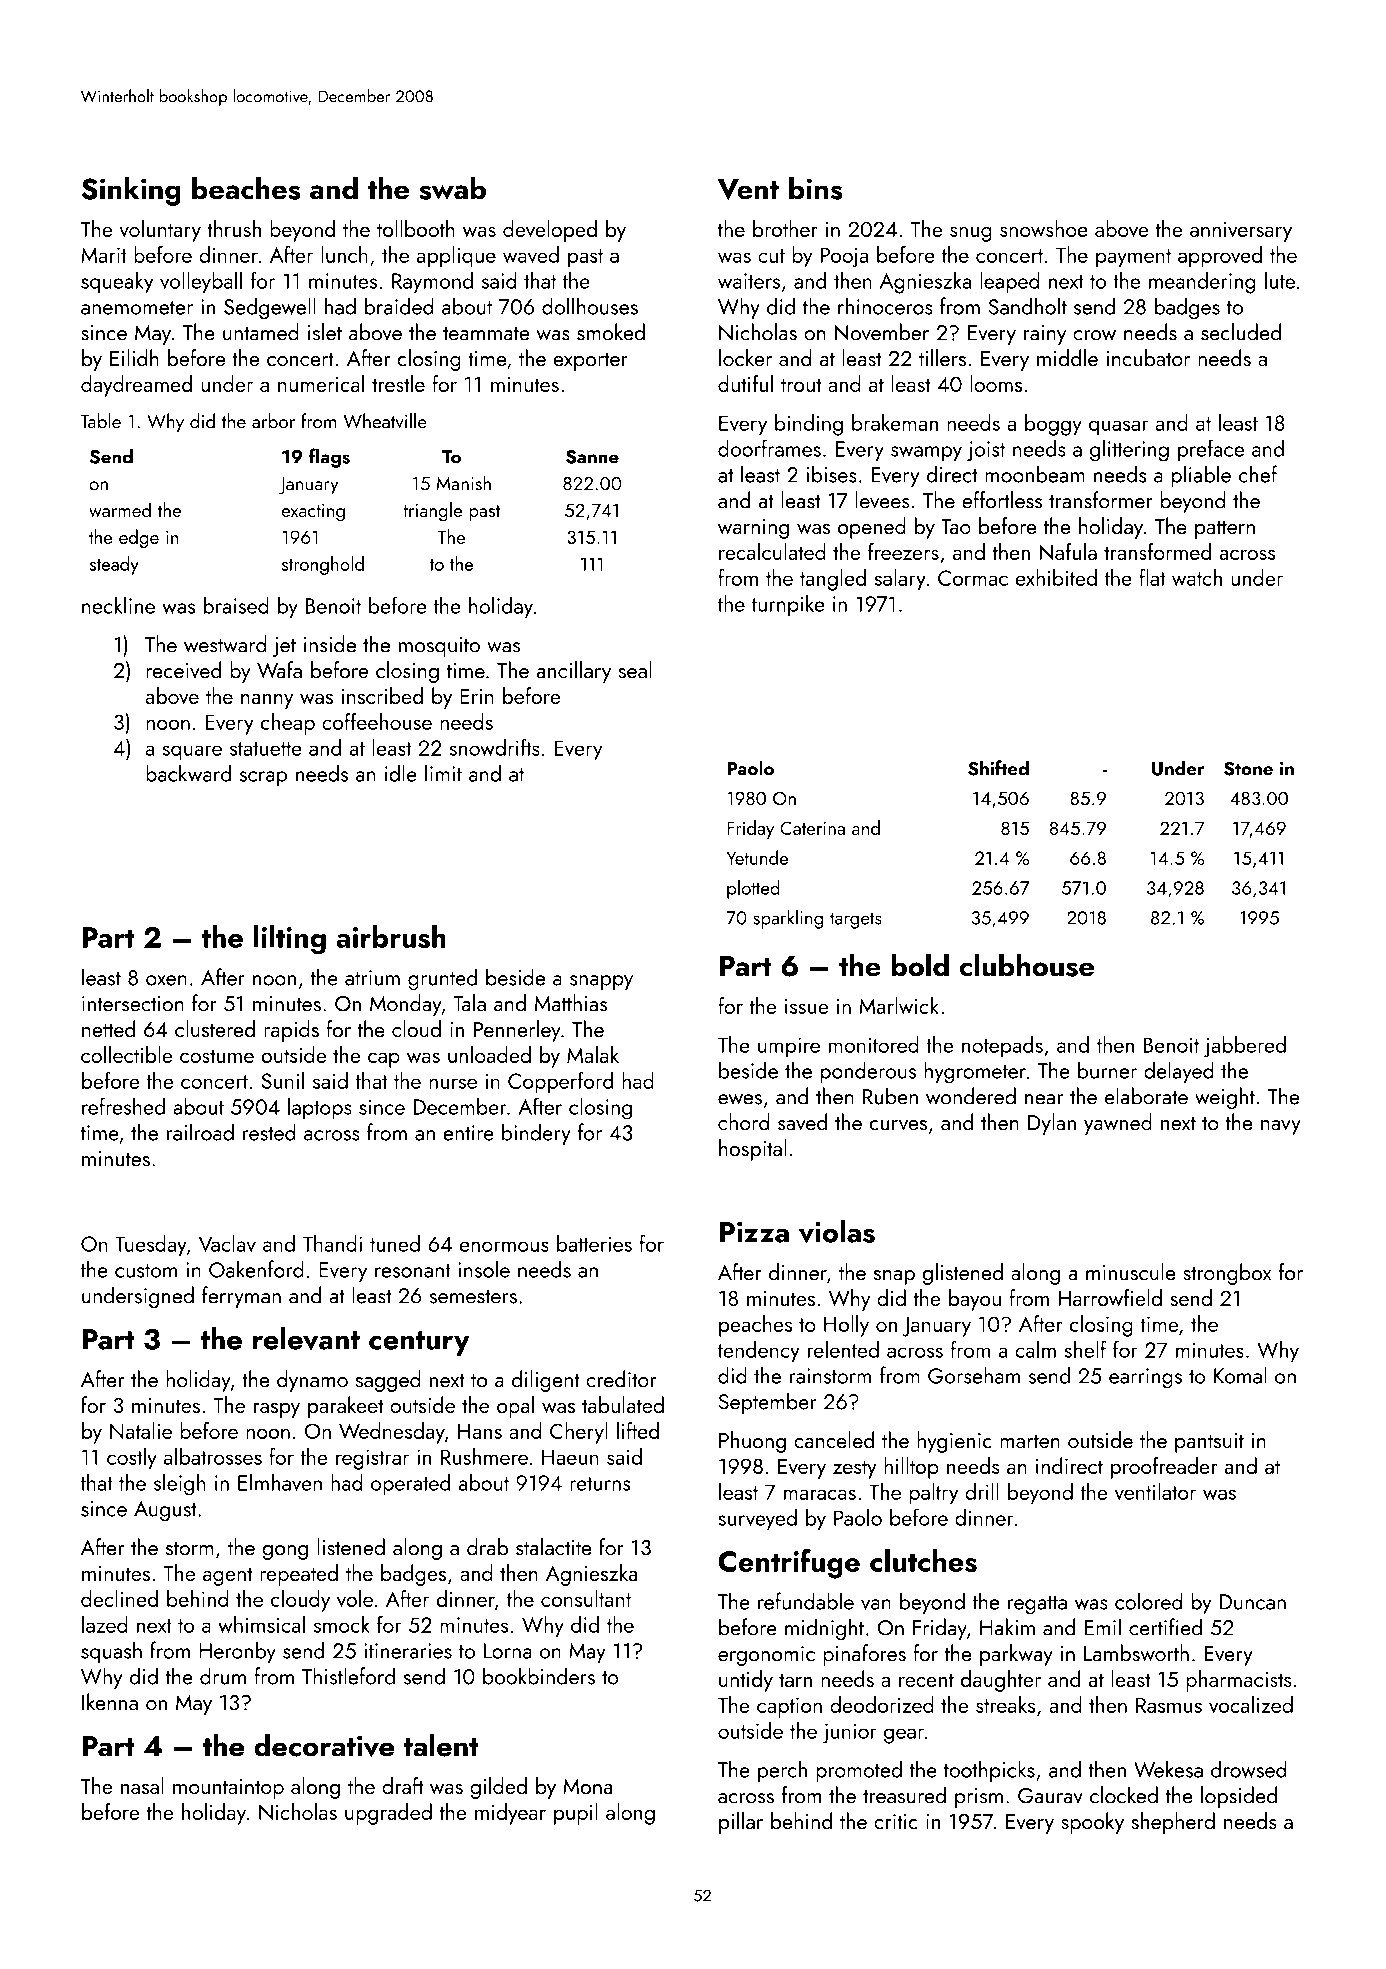 The image size is (1386, 1969). What do you see at coordinates (142, 1785) in the screenshot?
I see `nasal` at bounding box center [142, 1785].
